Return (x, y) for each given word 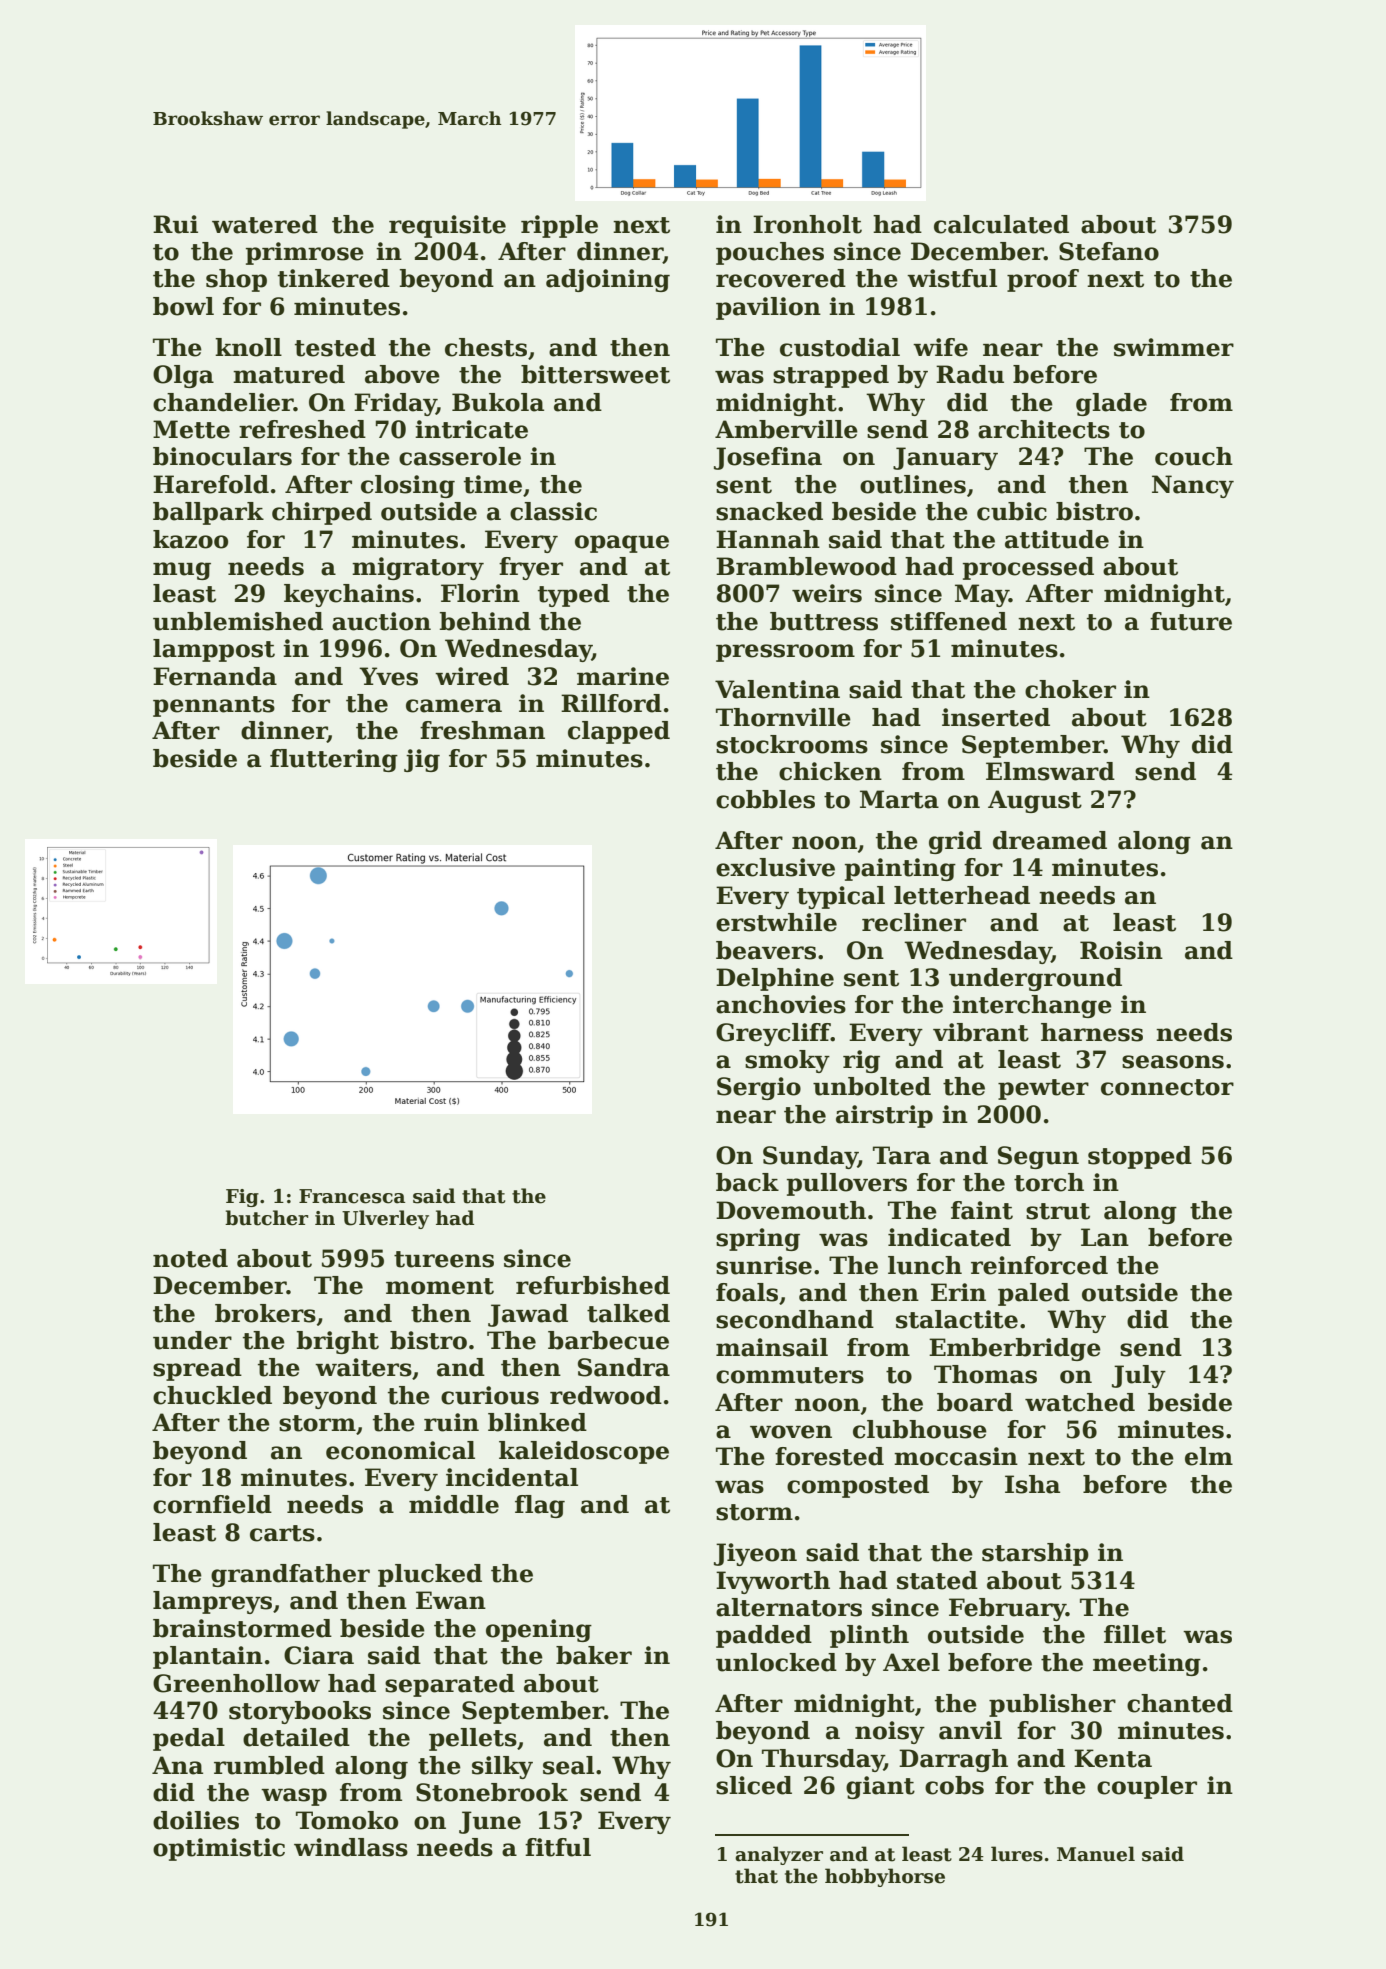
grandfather (290, 1575)
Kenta (1113, 1758)
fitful (558, 1847)
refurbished (593, 1285)
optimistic (219, 1849)
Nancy (1193, 486)
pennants (214, 706)
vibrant (981, 1032)
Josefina (768, 458)
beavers (766, 950)
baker (594, 1655)
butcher (266, 1218)
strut (1058, 1211)
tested (335, 347)
